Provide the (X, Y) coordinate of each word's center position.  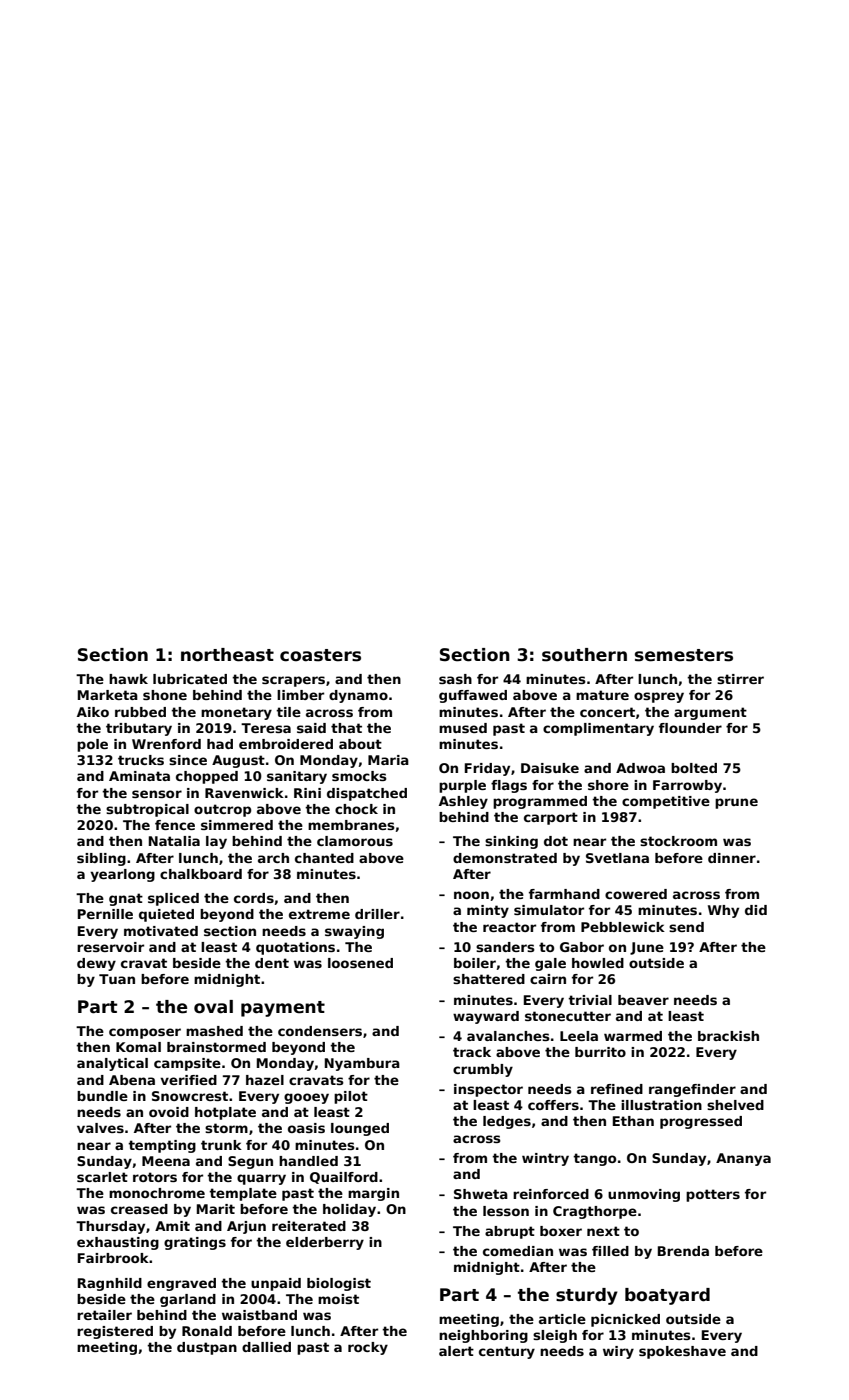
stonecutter (568, 1016)
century (507, 1352)
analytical (112, 1064)
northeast (227, 655)
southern (584, 655)
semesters (684, 655)
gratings (195, 1243)
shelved (735, 1105)
